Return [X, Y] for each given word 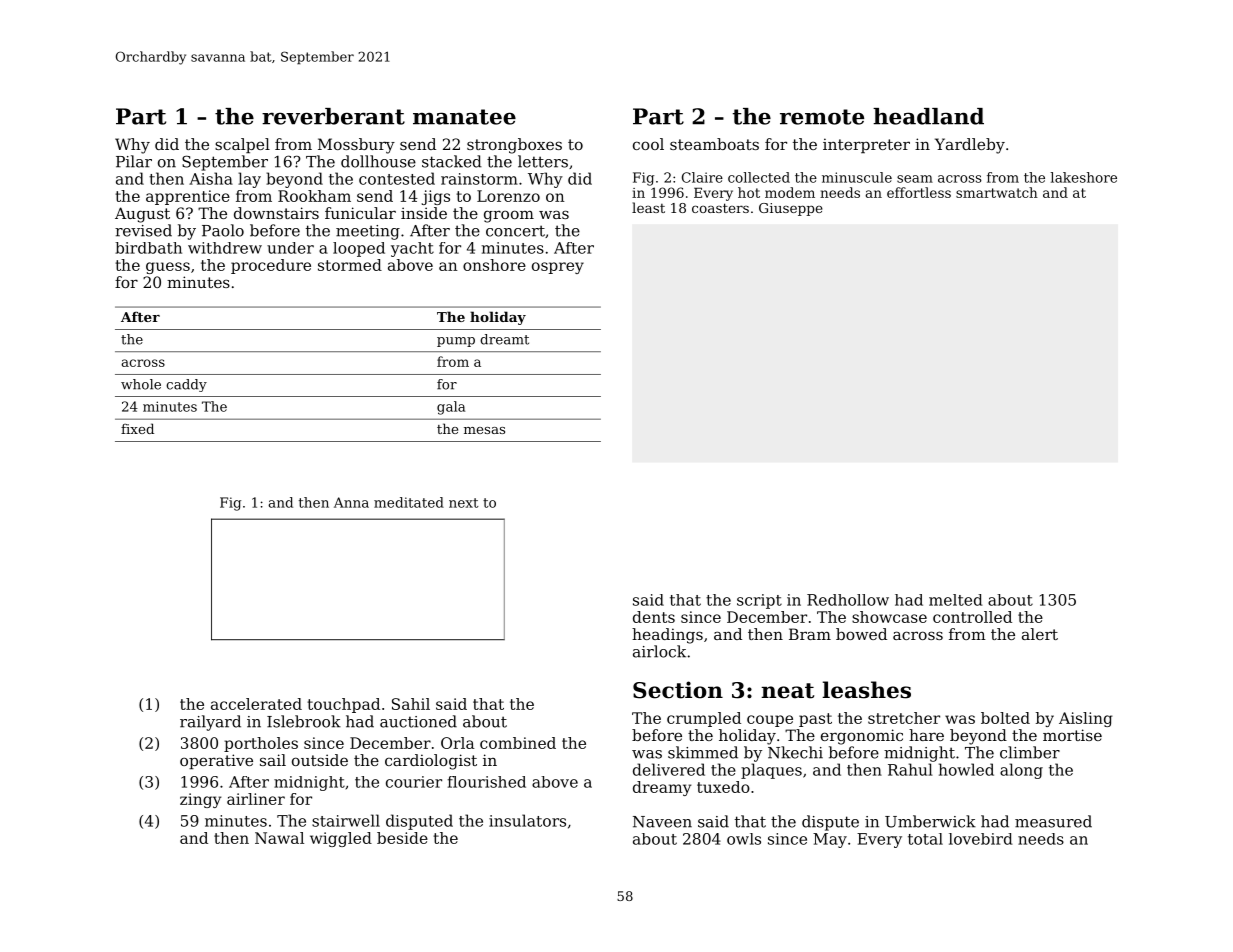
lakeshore [1083, 177]
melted [956, 600]
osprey [558, 268]
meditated [409, 502]
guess [168, 268]
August [142, 215]
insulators [527, 820]
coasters [720, 208]
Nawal [279, 838]
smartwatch [997, 192]
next [463, 503]
